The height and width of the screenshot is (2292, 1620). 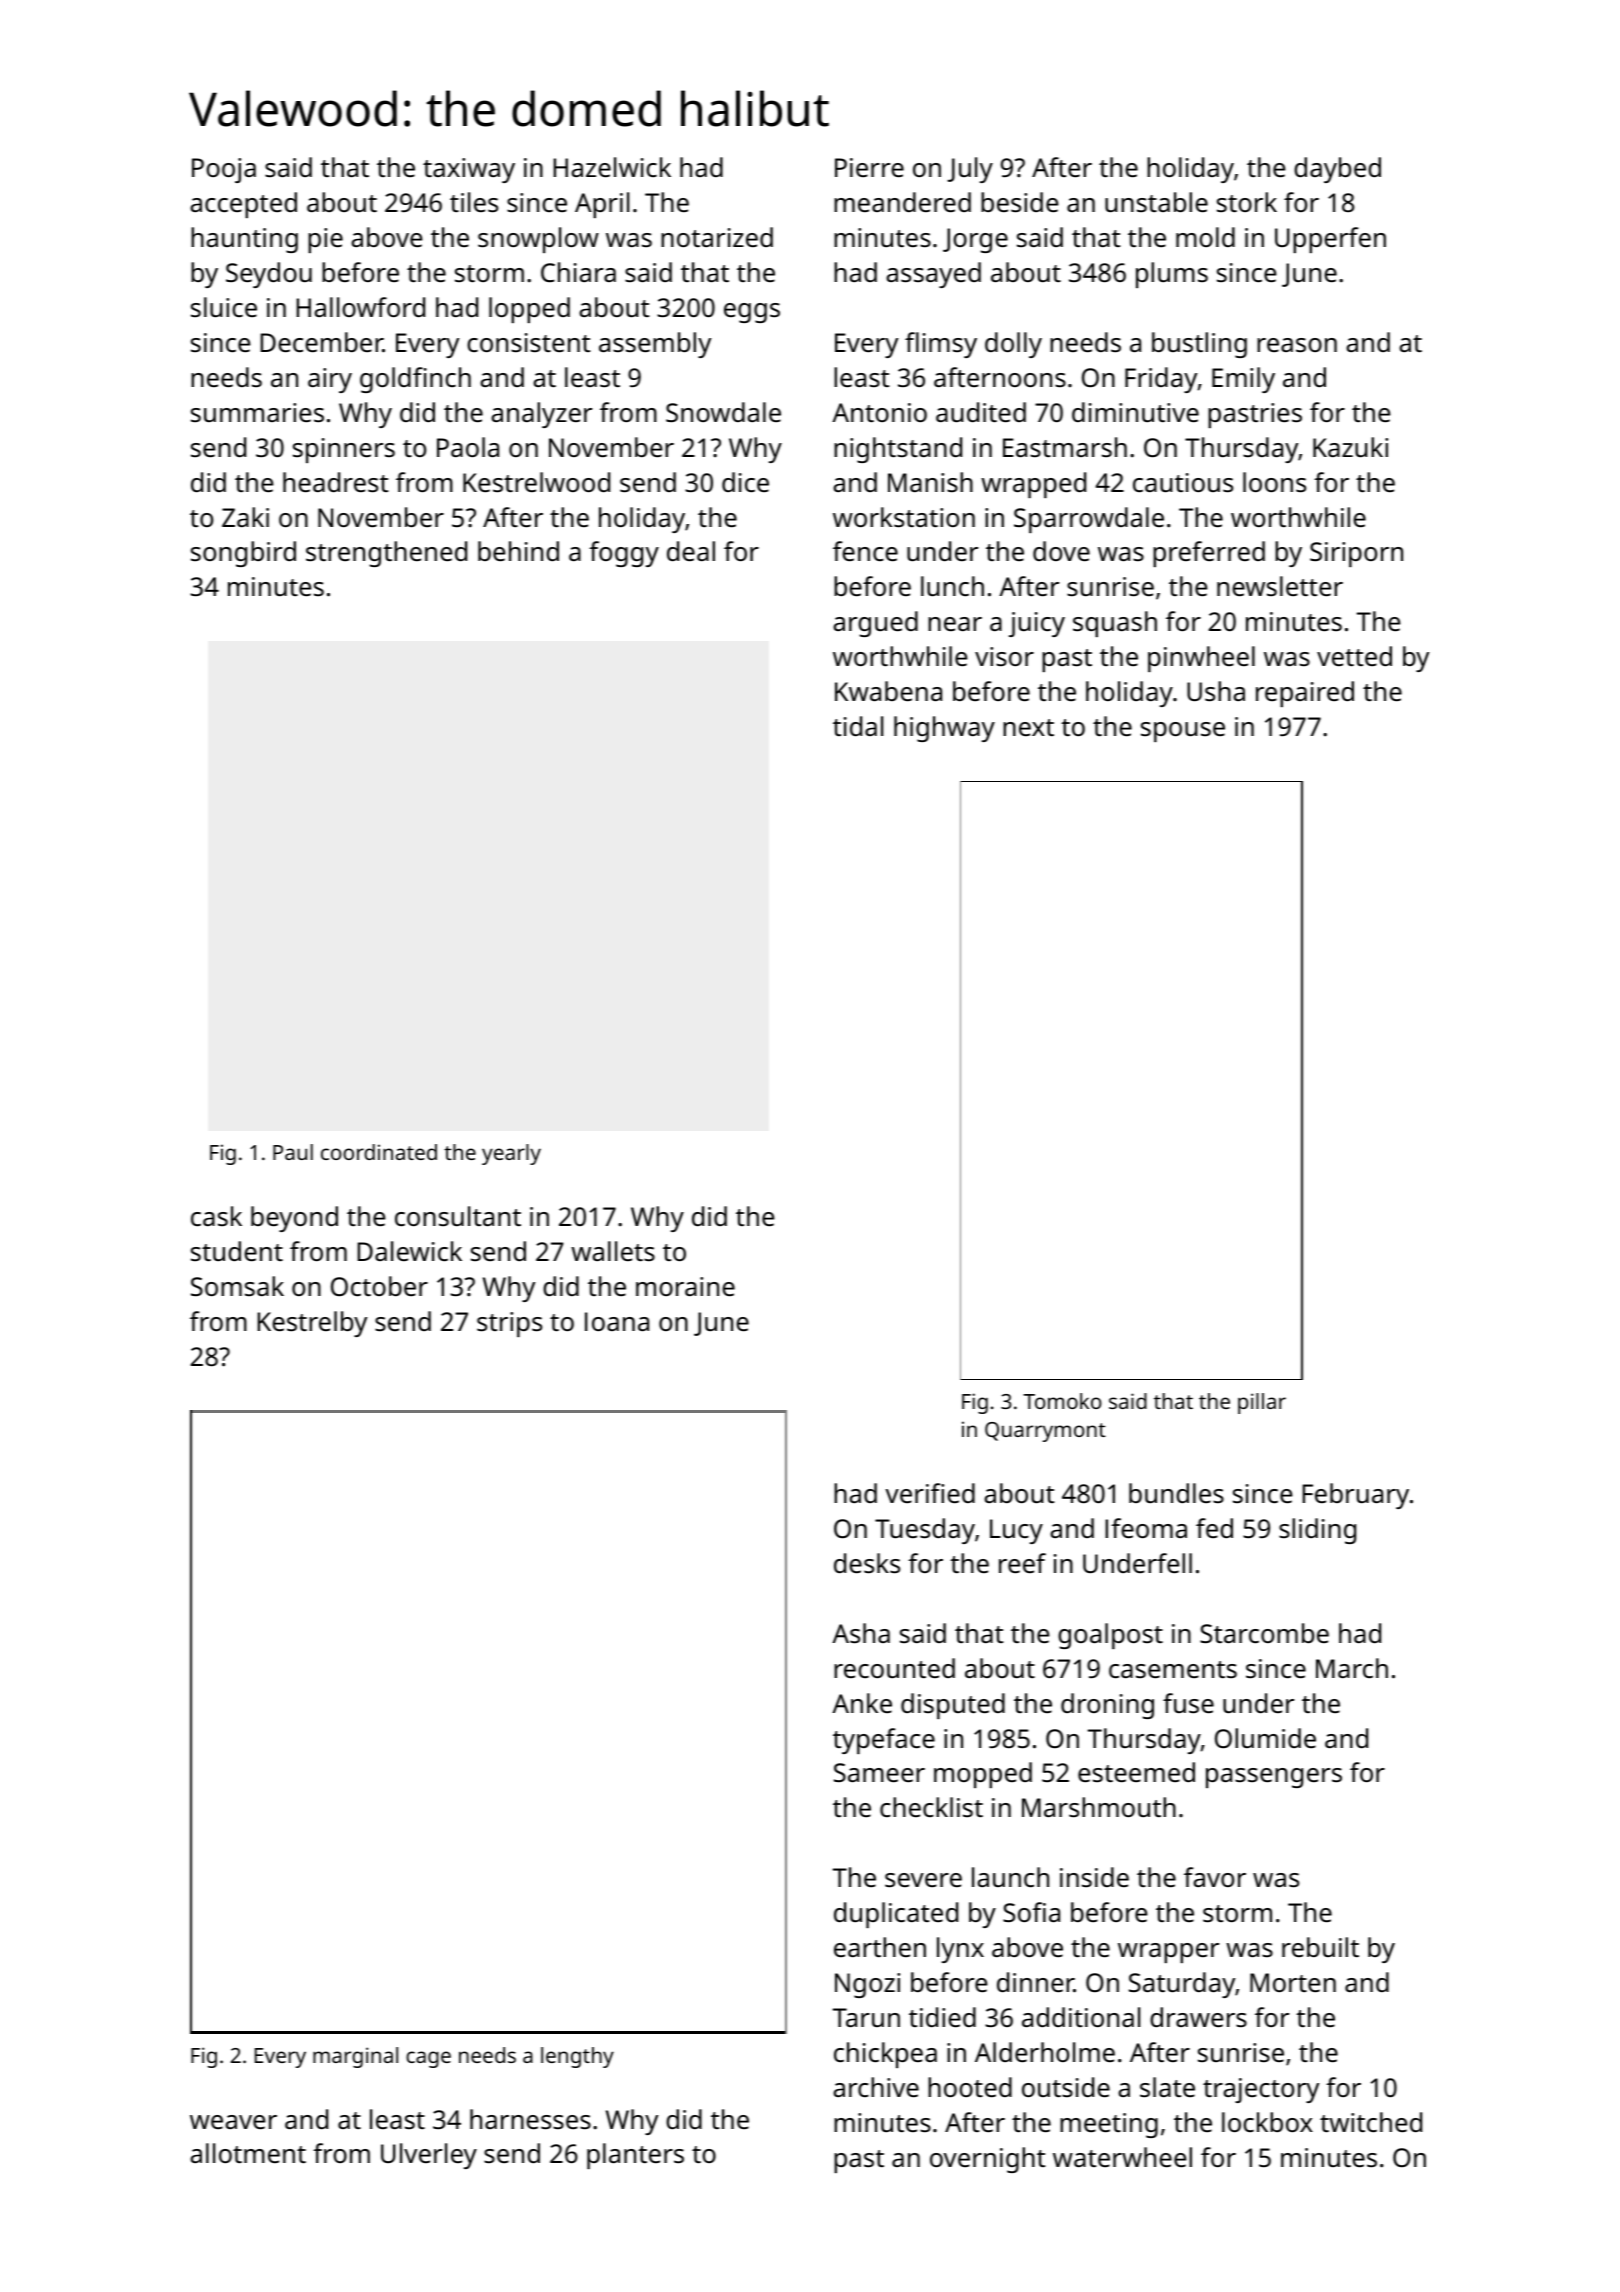 I want to click on daybed, so click(x=1337, y=170).
